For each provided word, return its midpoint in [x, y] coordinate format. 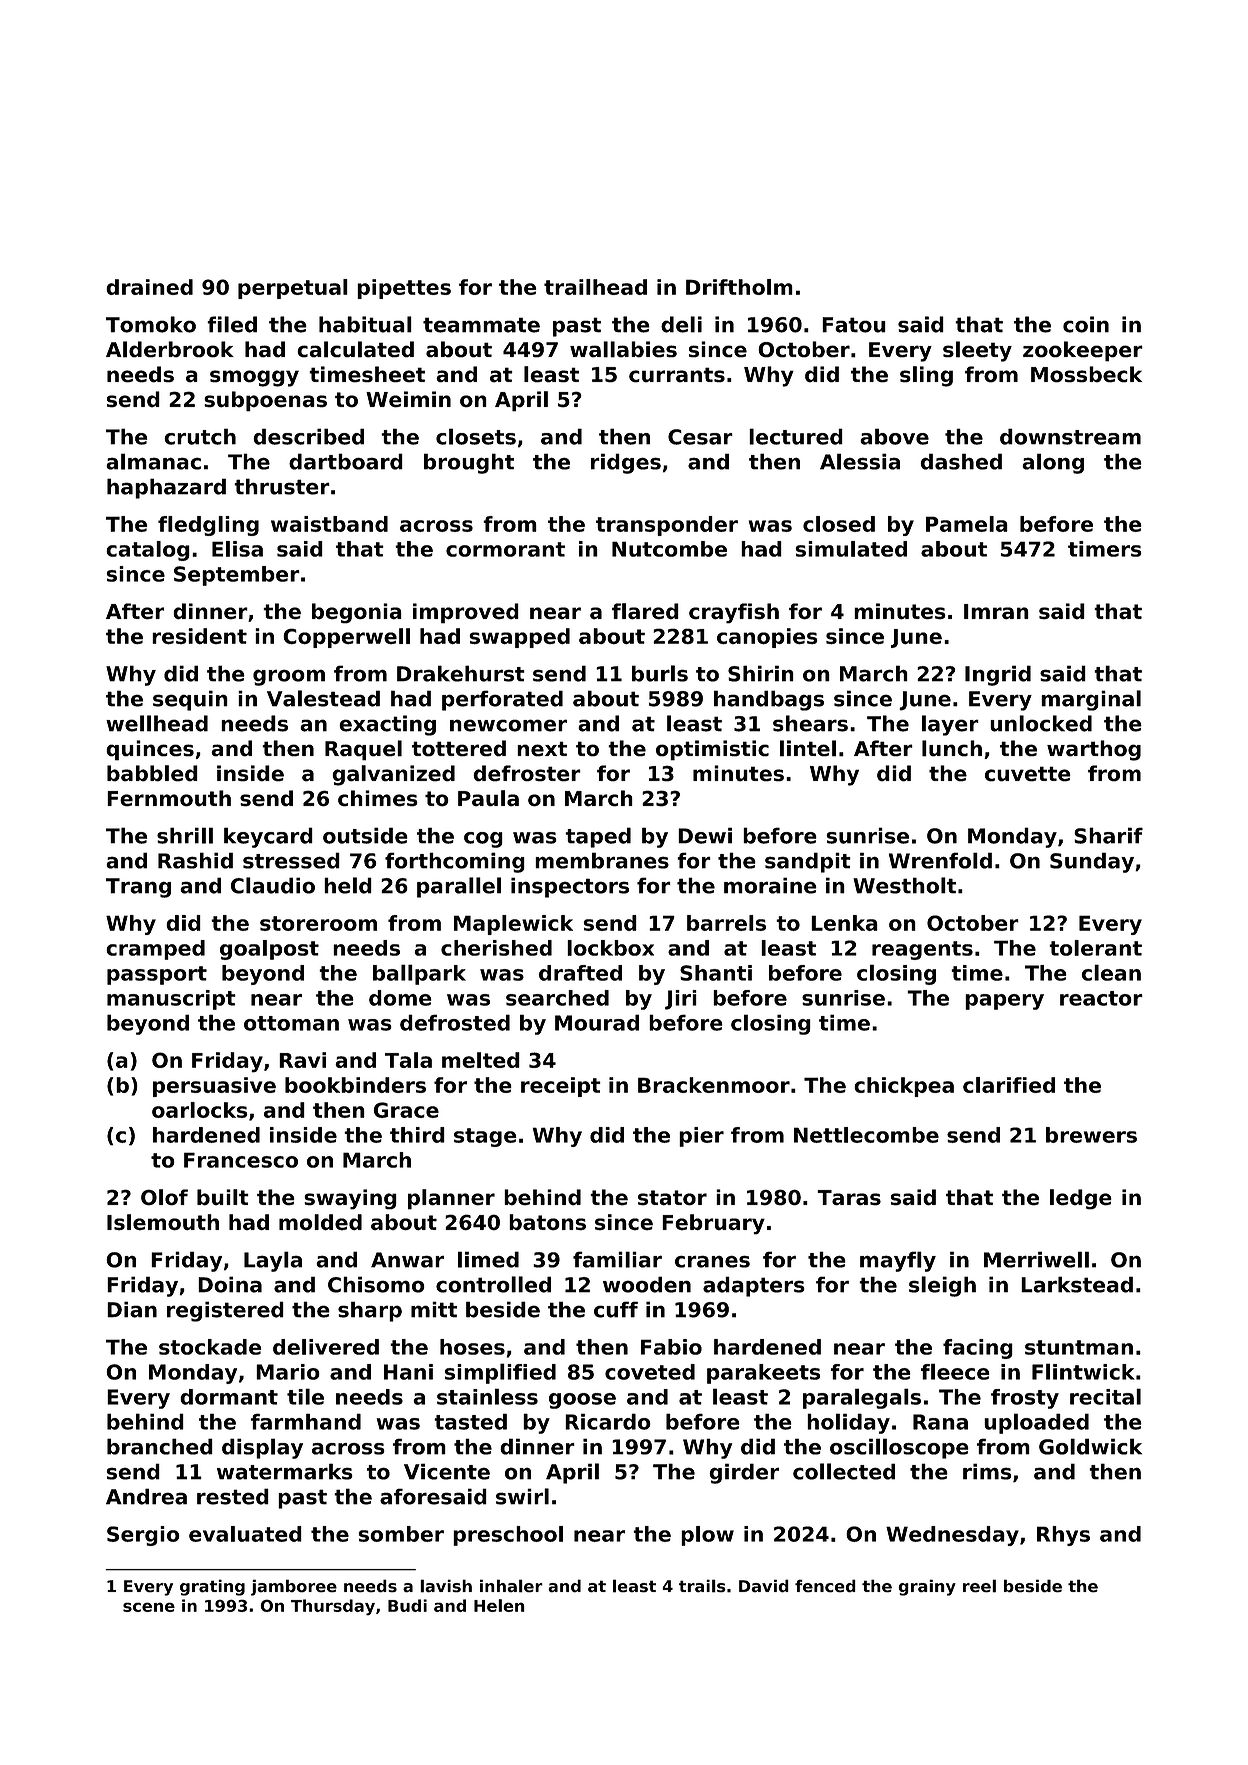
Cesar [700, 437]
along [1053, 463]
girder [744, 1473]
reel [979, 1586]
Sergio [143, 1536]
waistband [329, 524]
